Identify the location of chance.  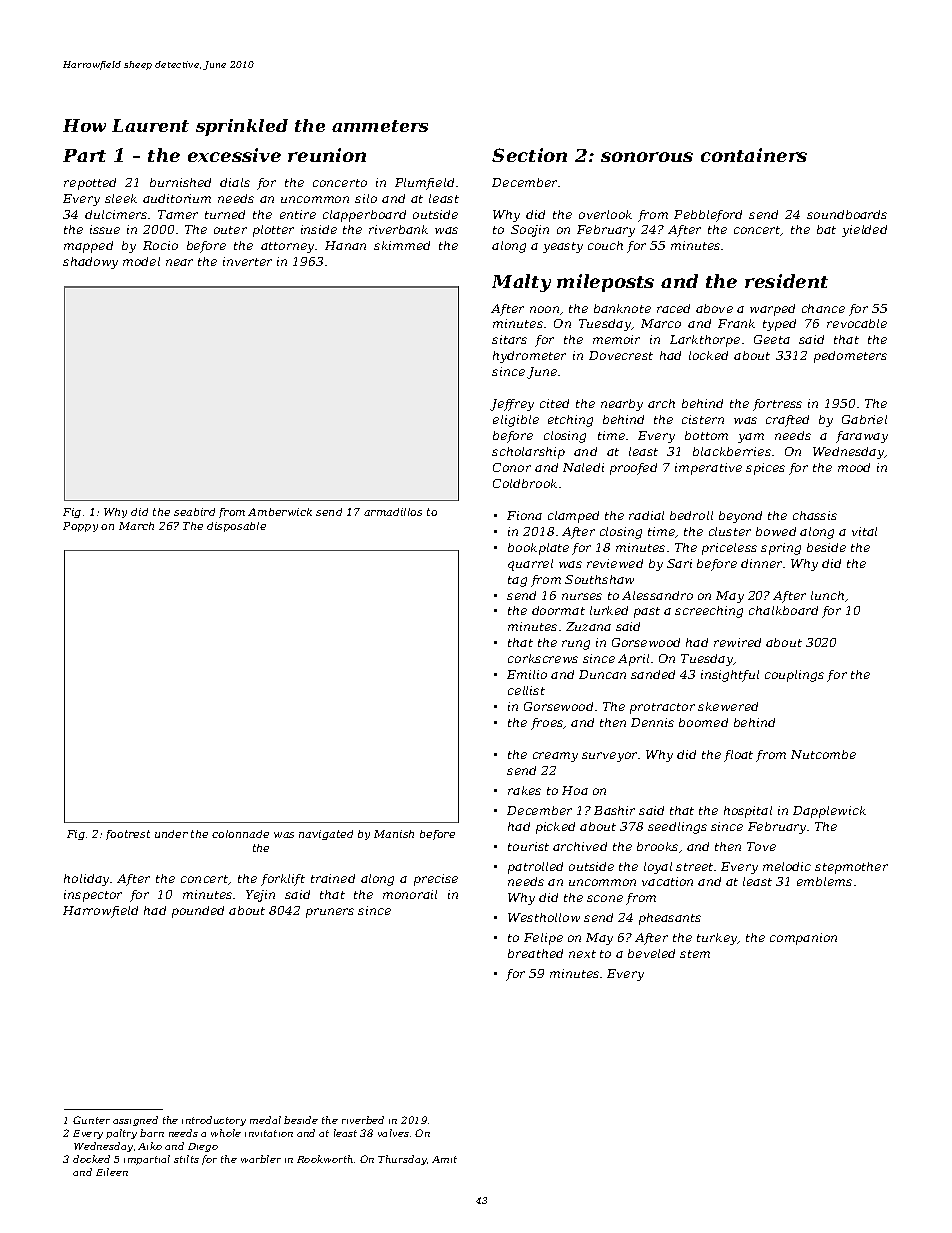
(823, 308).
